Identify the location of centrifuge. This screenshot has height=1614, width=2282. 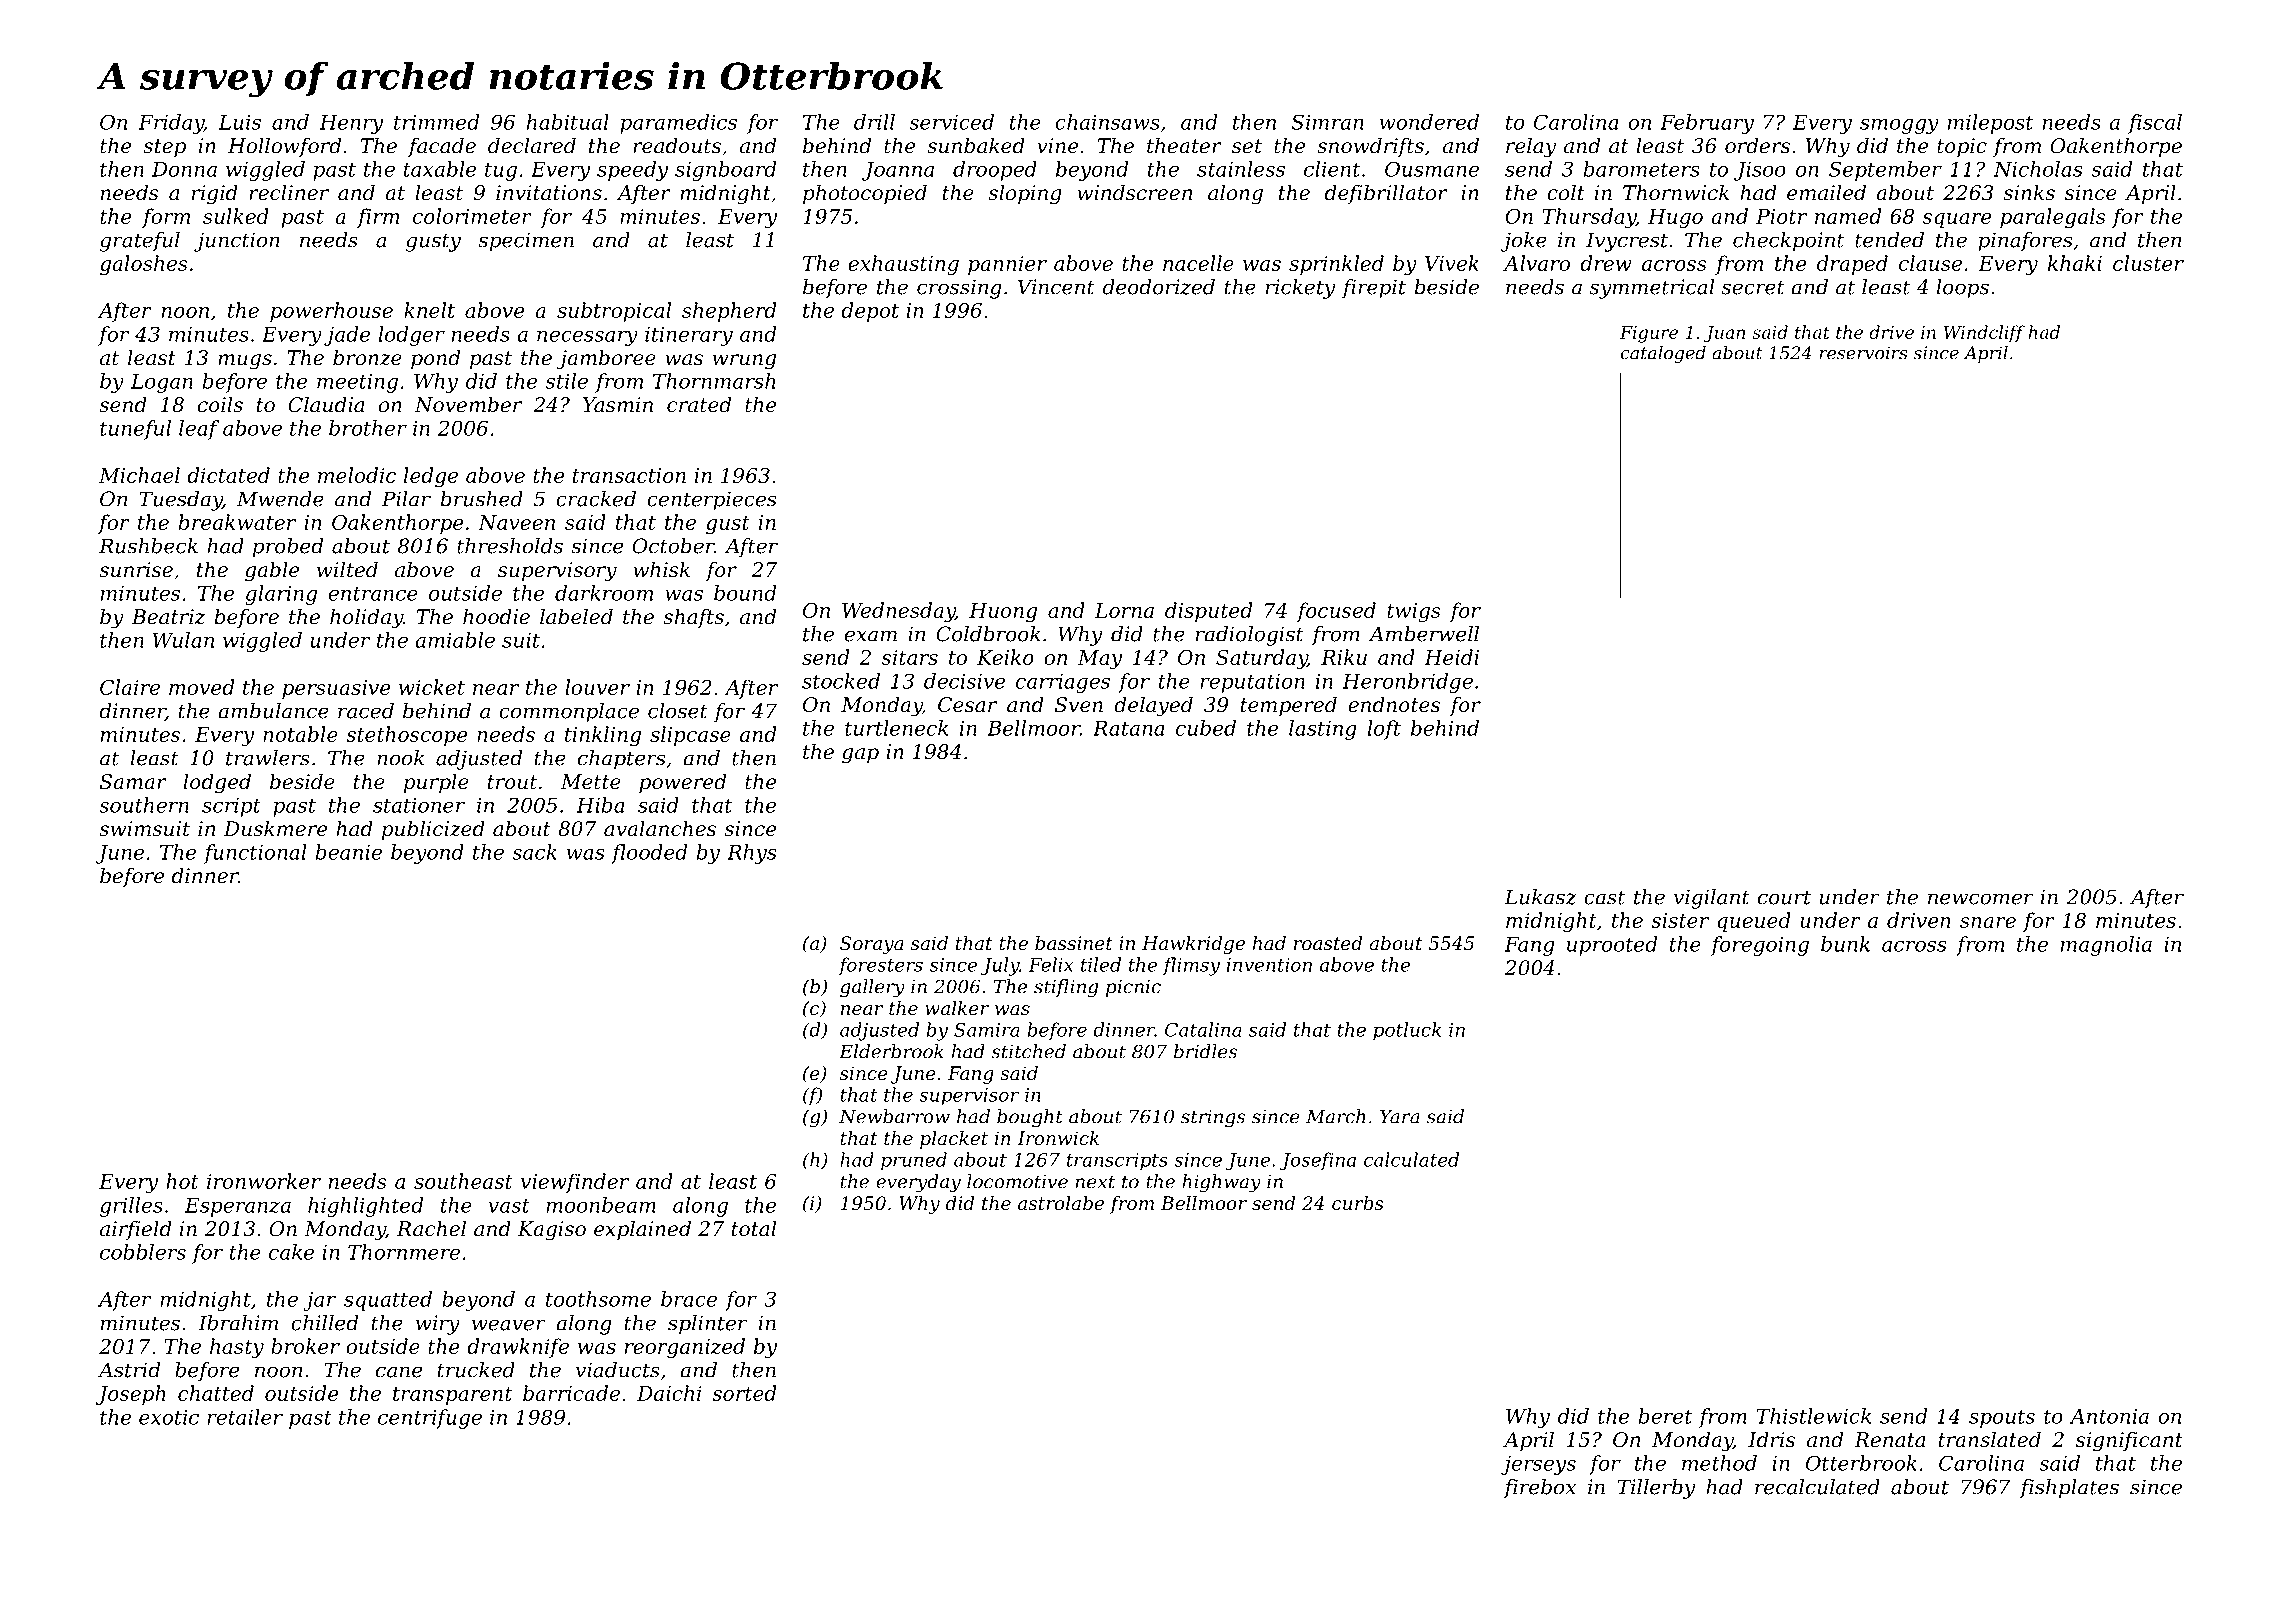
(430, 1419).
